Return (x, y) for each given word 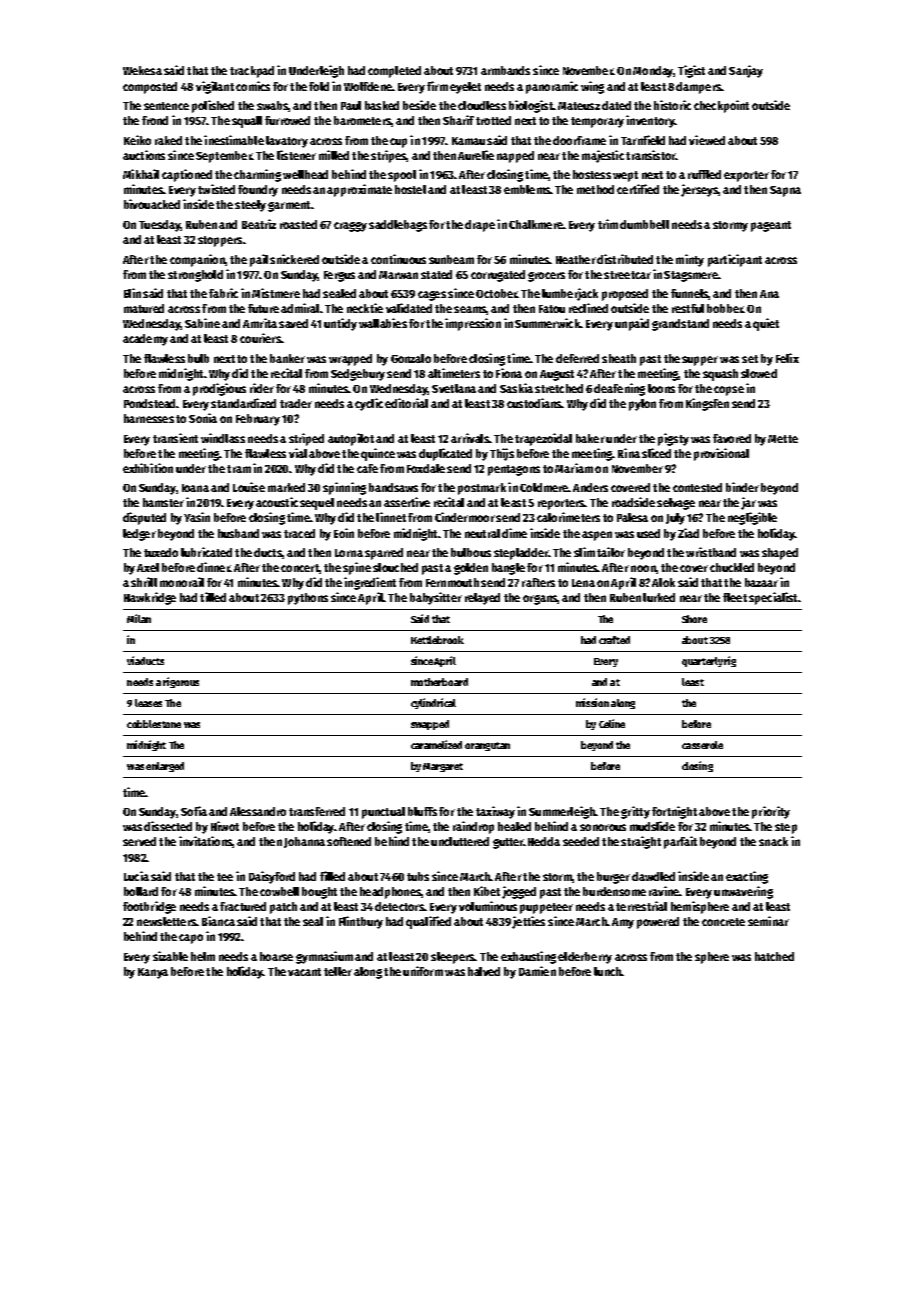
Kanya (153, 973)
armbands (505, 70)
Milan (139, 618)
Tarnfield (643, 140)
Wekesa (142, 70)
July (675, 519)
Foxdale (426, 468)
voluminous (488, 906)
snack (773, 841)
